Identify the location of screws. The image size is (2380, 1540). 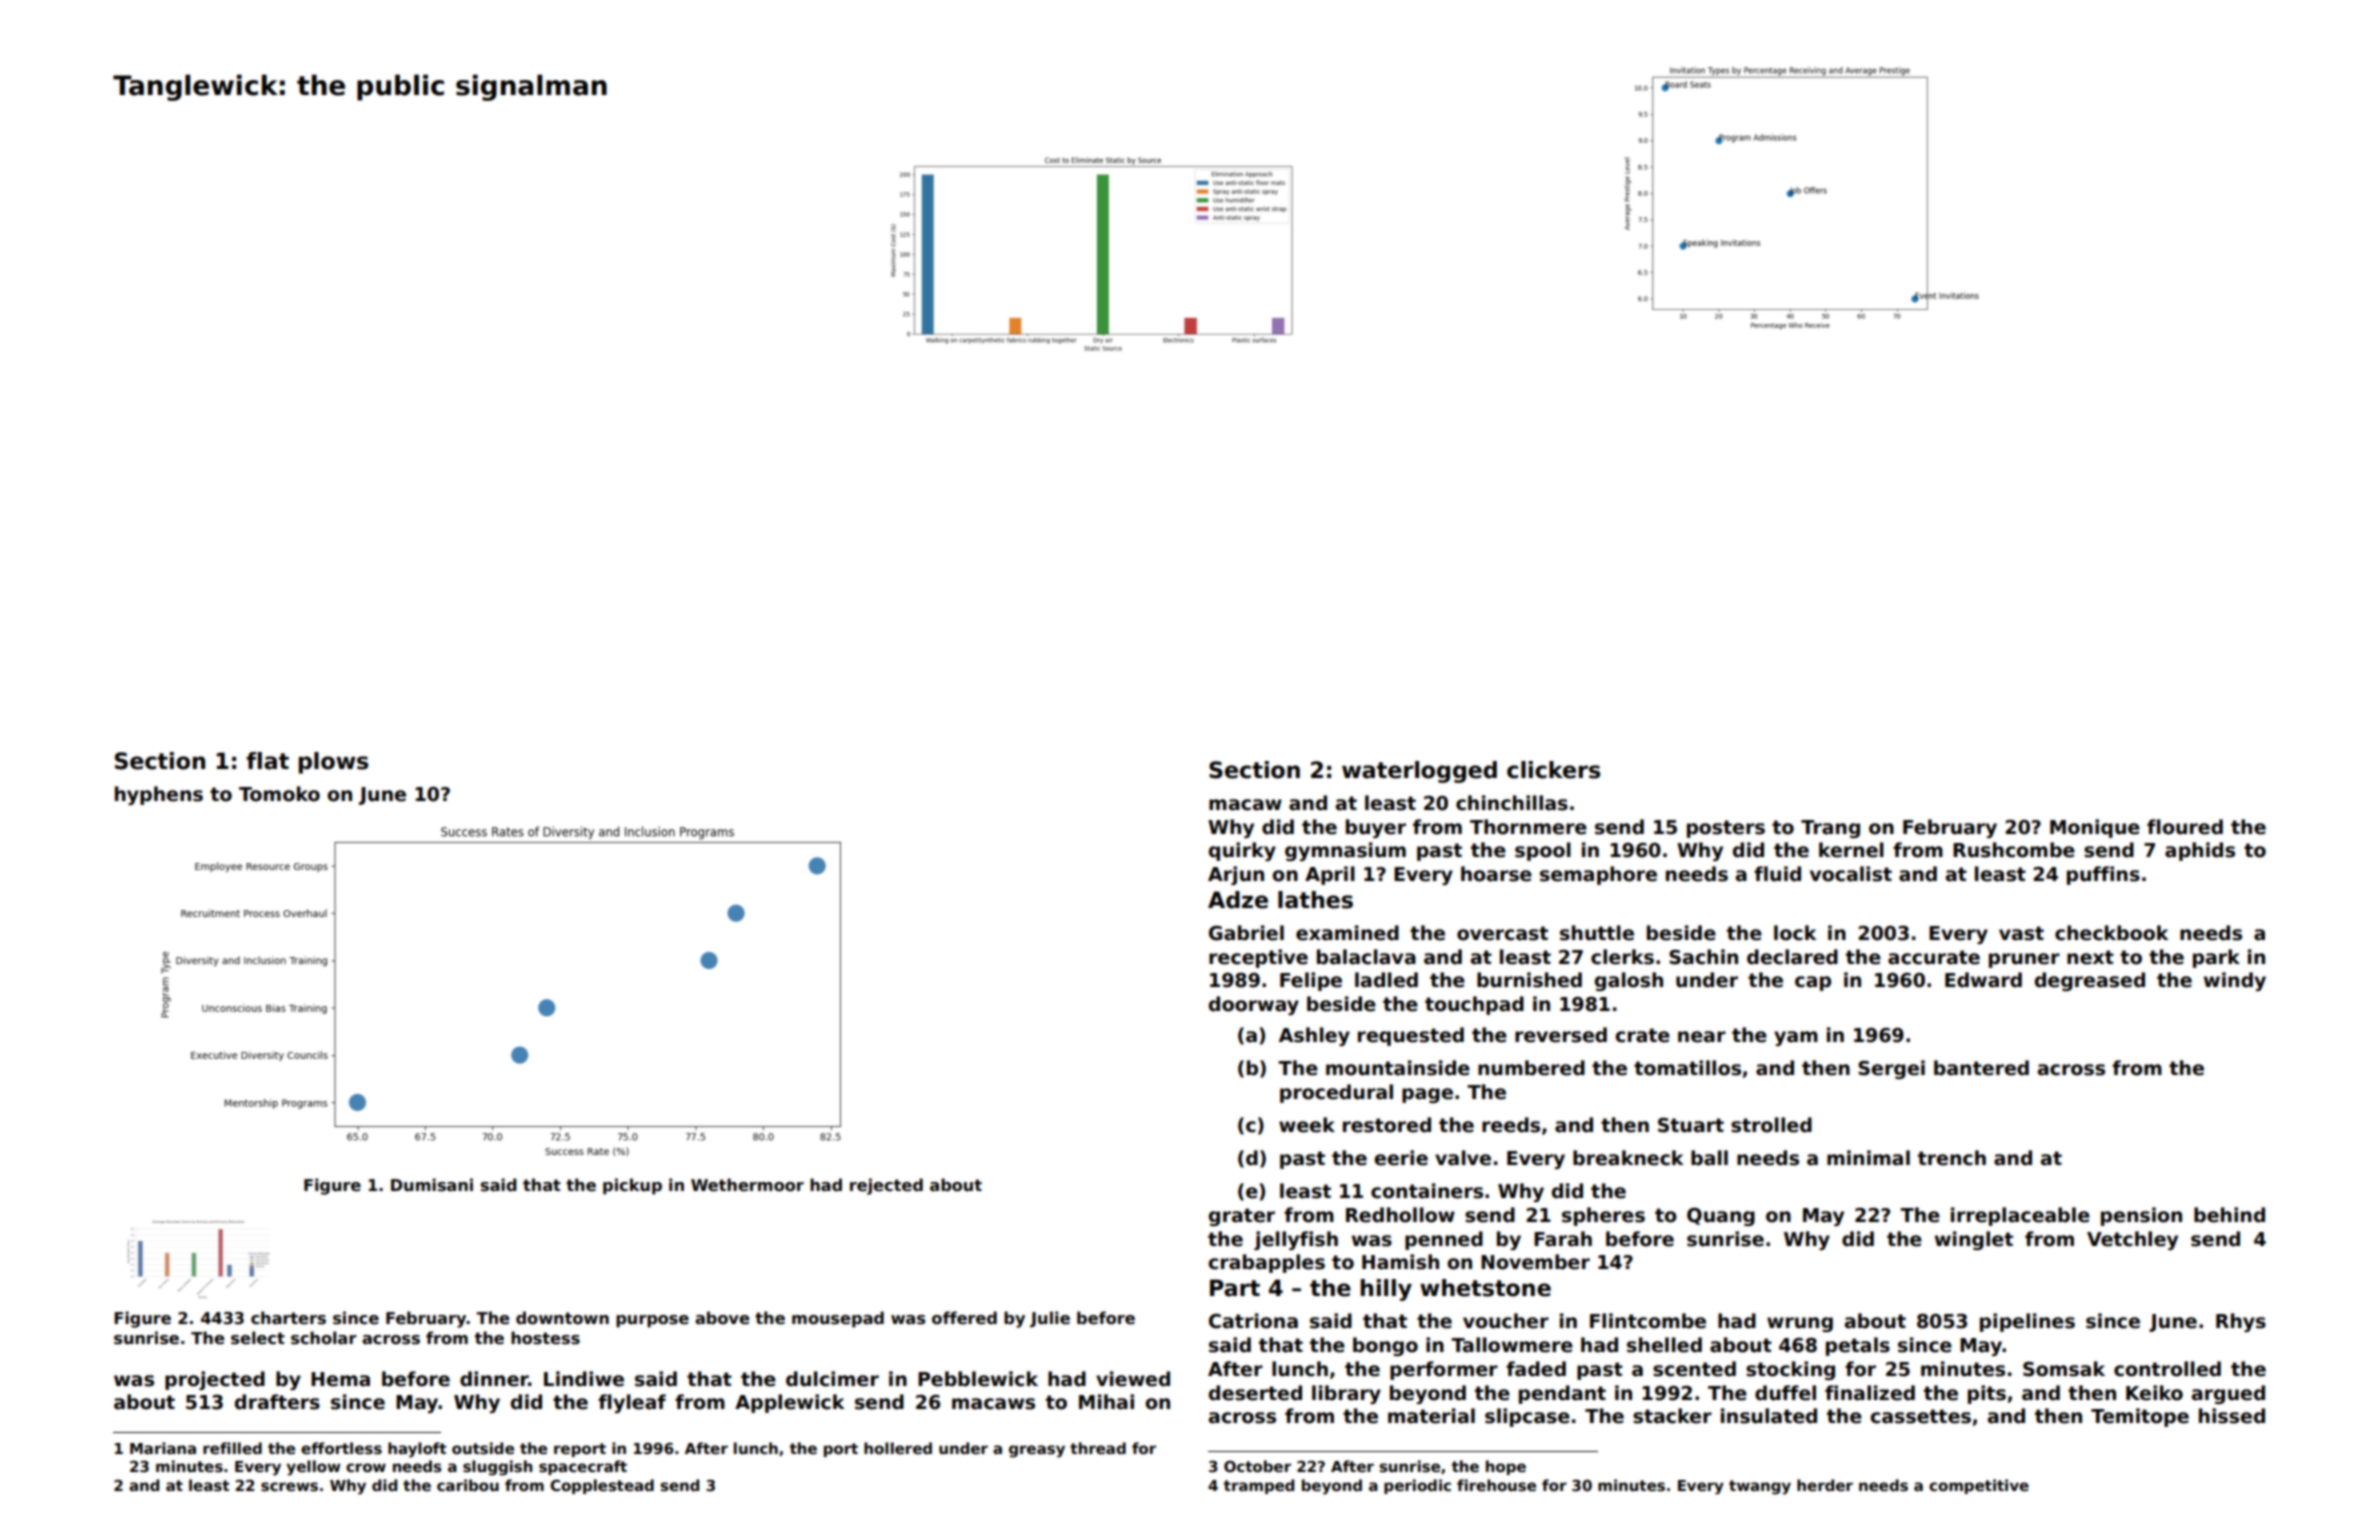
(289, 1486).
